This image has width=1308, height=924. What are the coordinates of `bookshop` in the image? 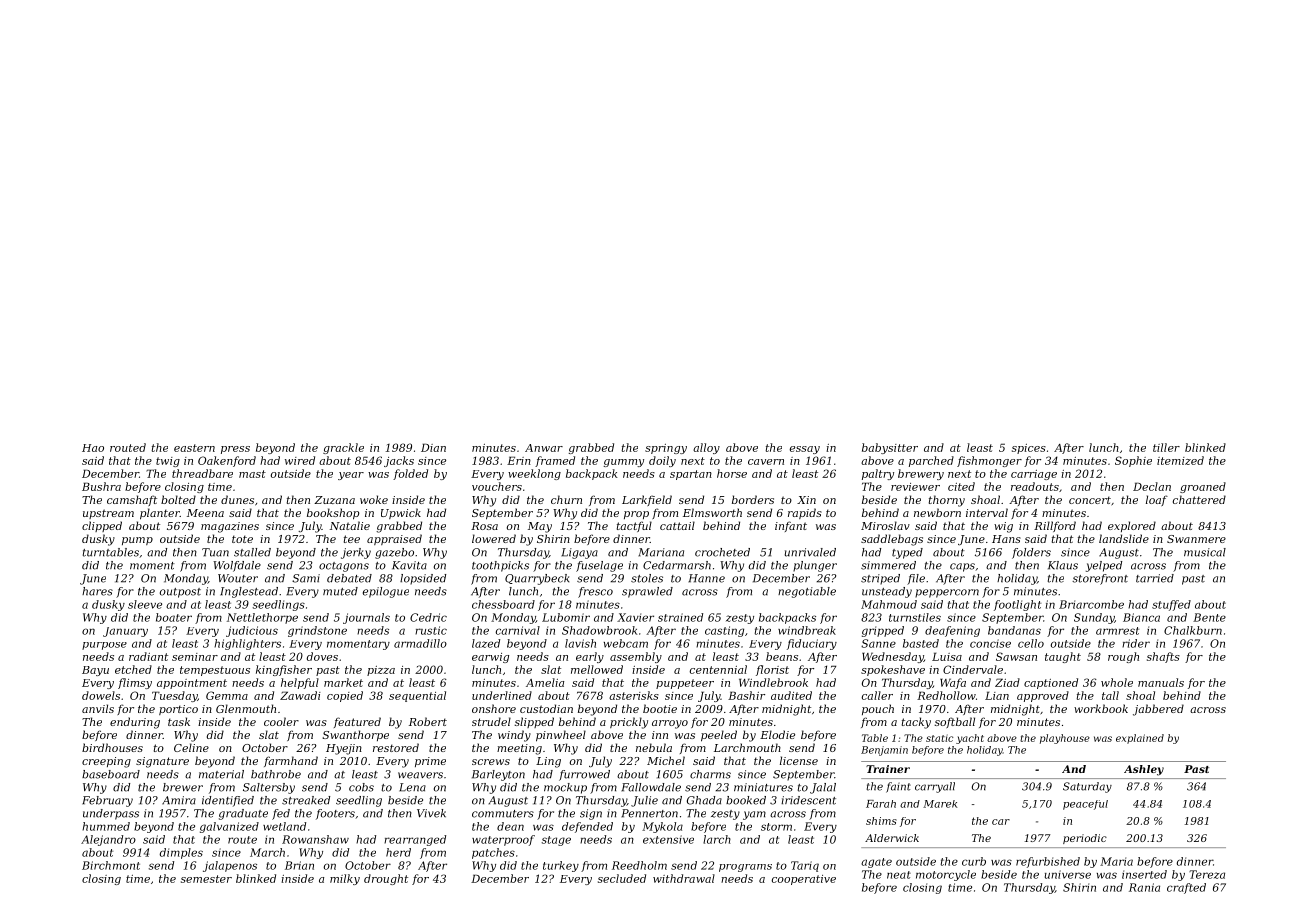 It's located at (333, 514).
